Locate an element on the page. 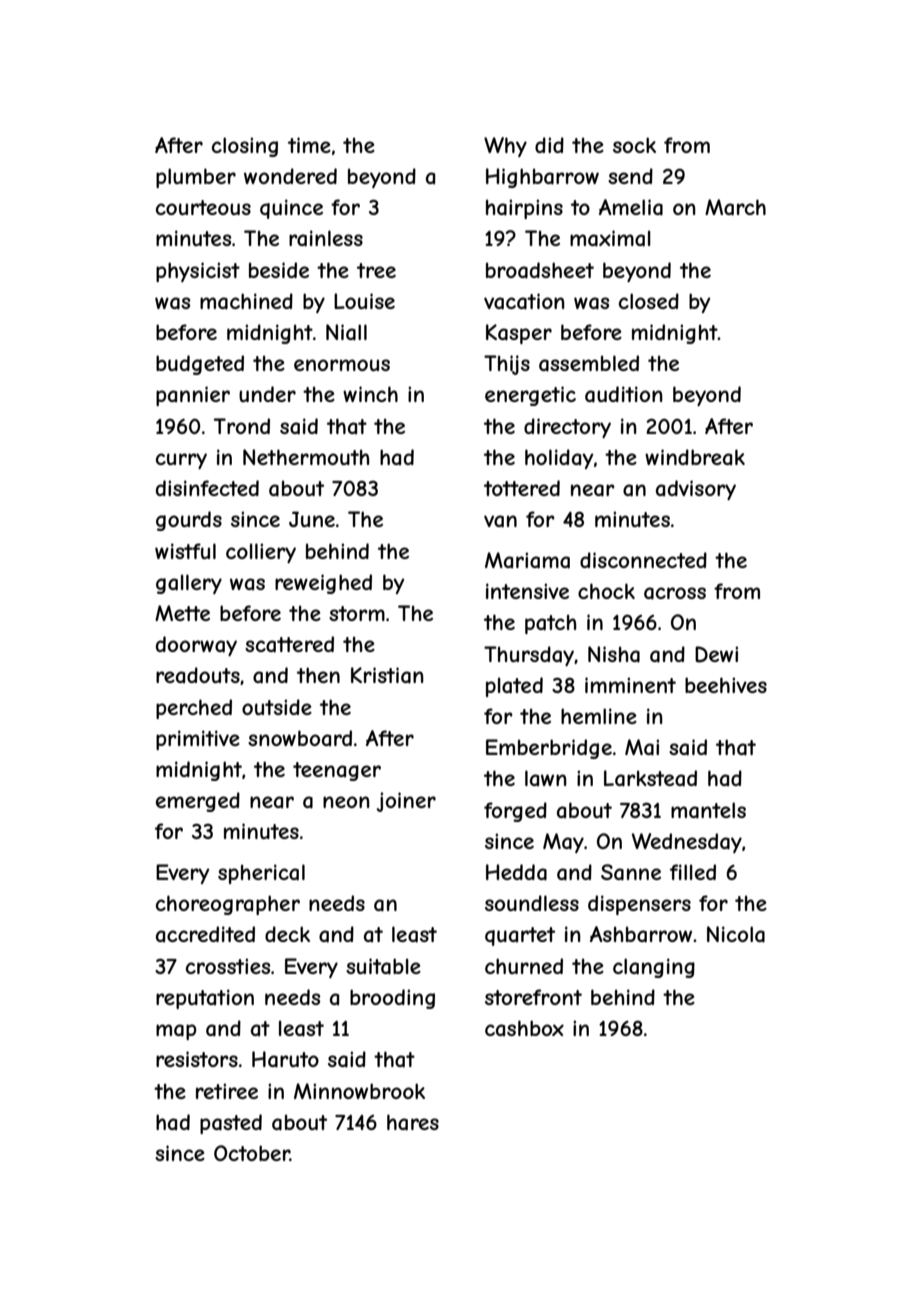 This image has width=924, height=1311. hares is located at coordinates (413, 1122).
